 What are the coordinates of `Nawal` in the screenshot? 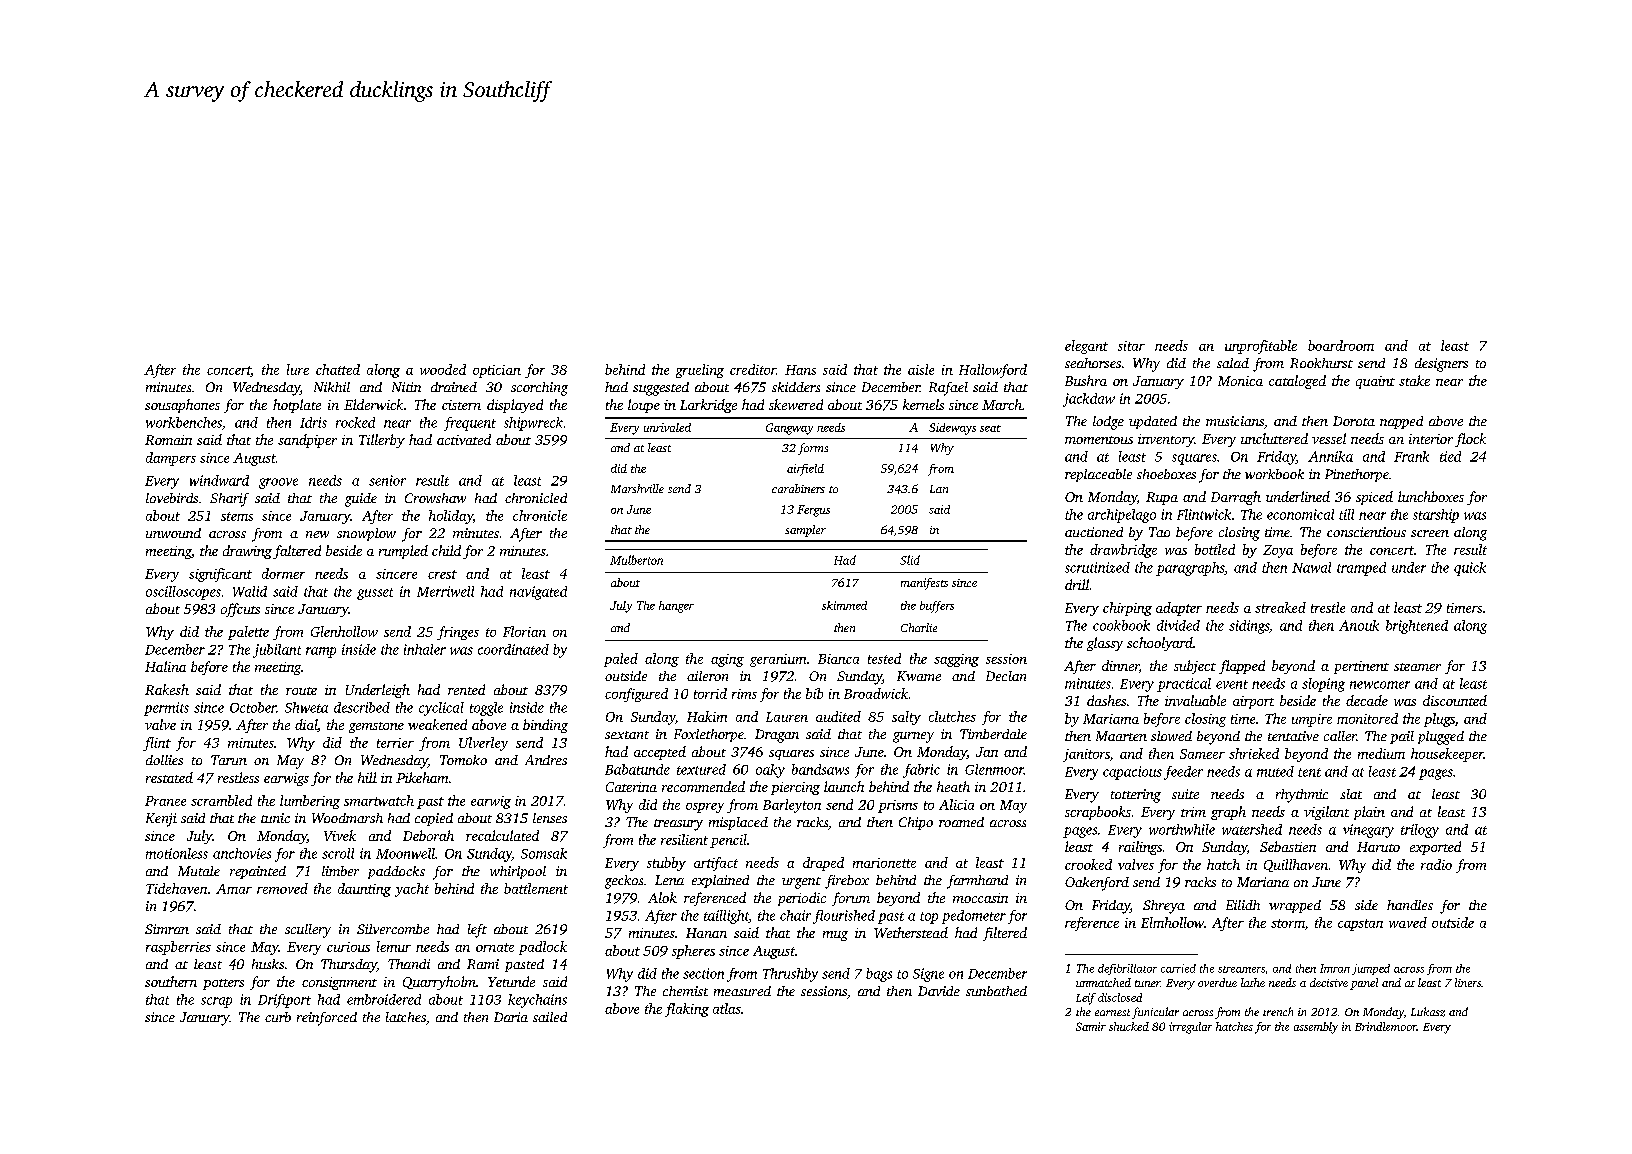 It's located at (1311, 567).
